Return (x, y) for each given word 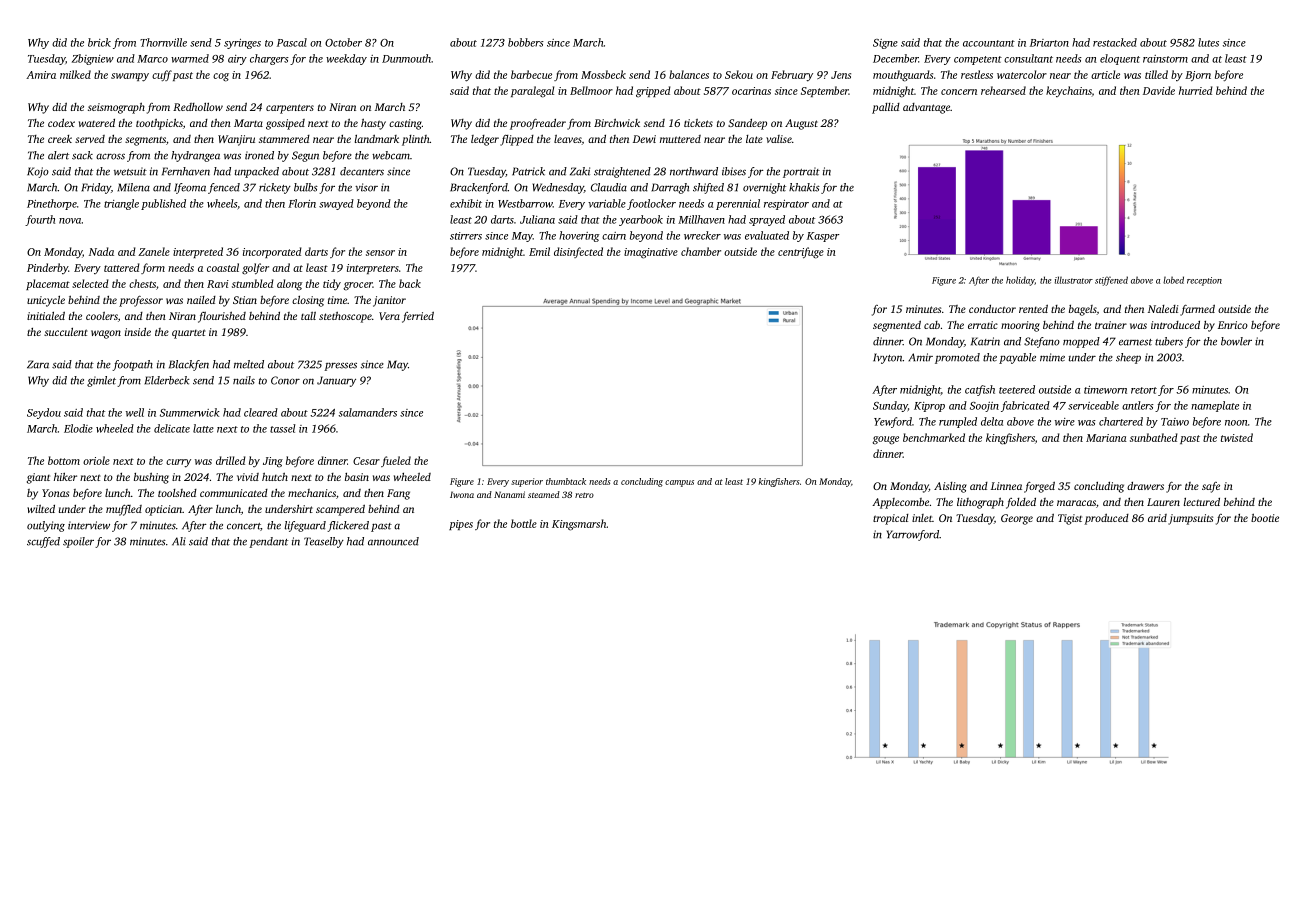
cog (221, 77)
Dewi (644, 139)
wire (1065, 422)
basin (357, 477)
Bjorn (1198, 76)
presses (340, 366)
